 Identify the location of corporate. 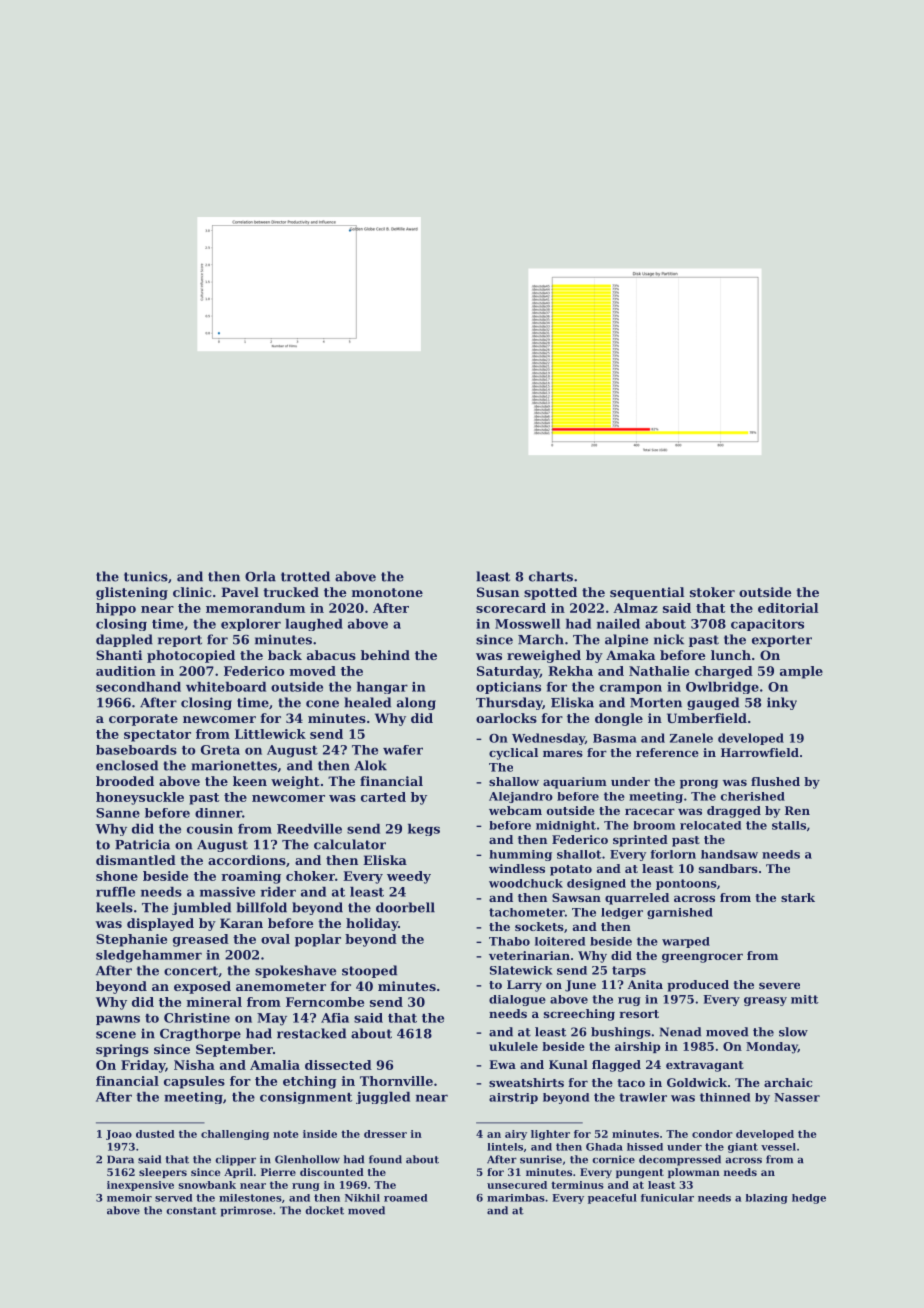
(143, 720).
